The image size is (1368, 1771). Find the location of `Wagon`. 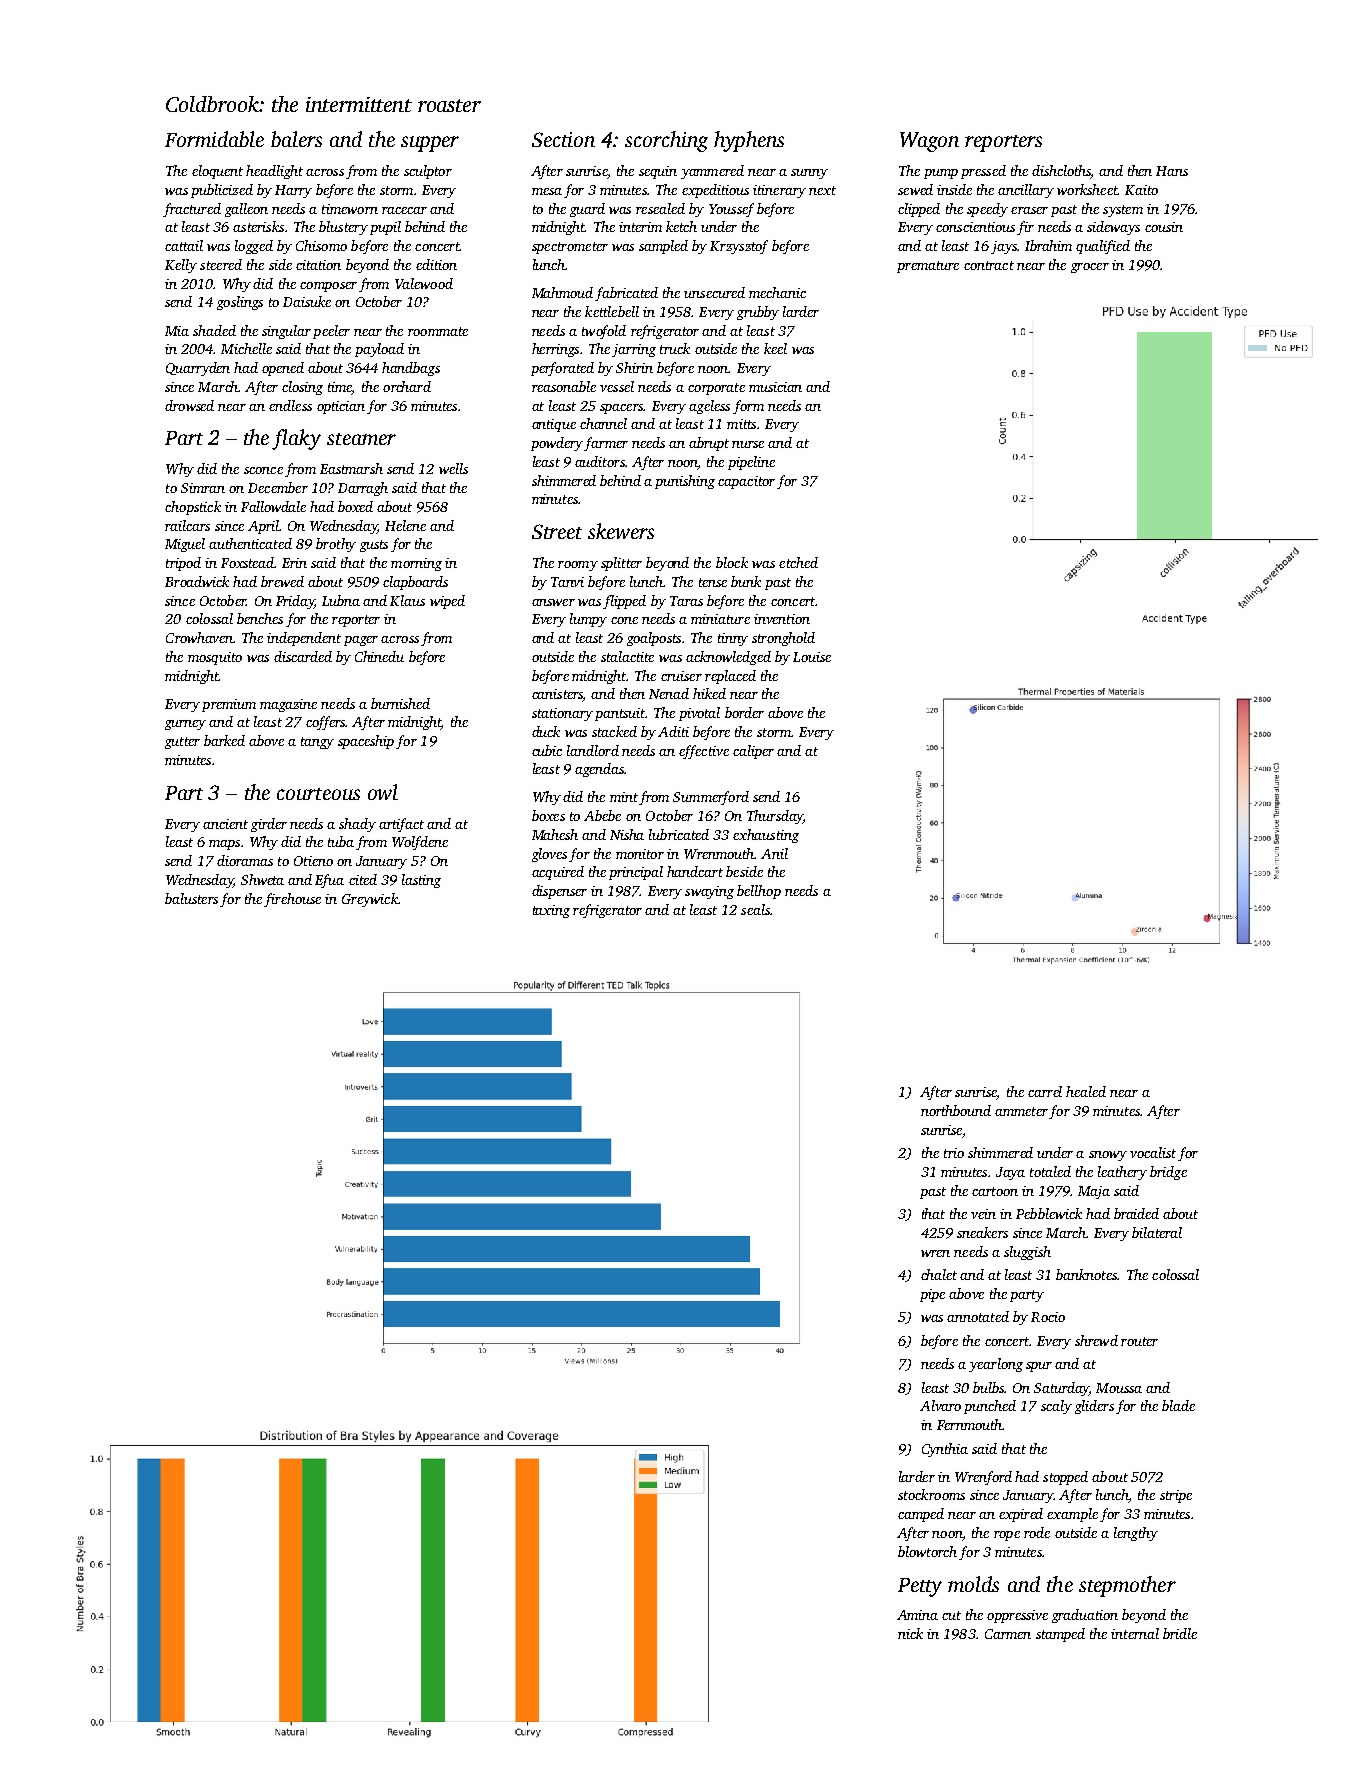

Wagon is located at coordinates (929, 142).
